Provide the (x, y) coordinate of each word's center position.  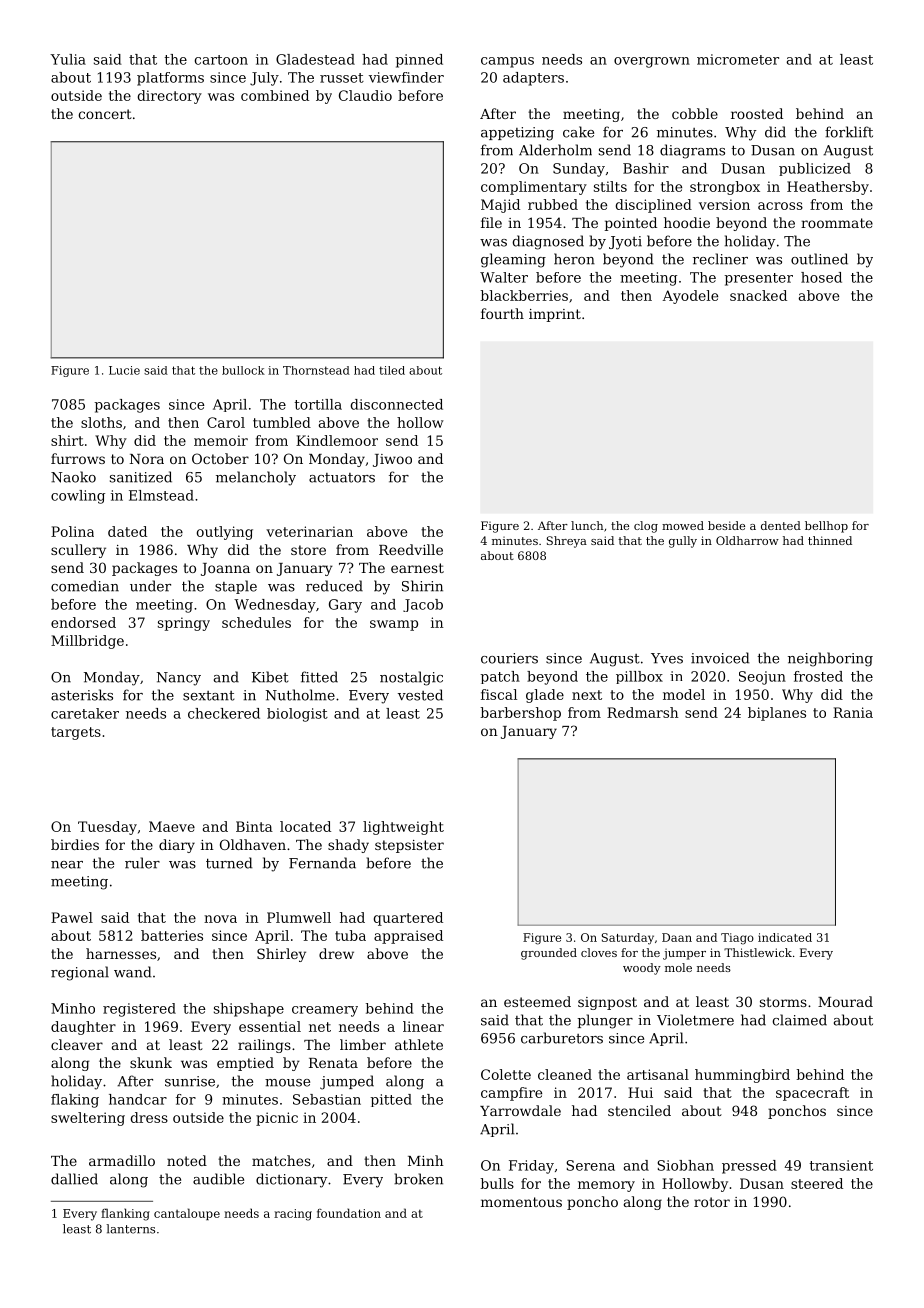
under (150, 586)
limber (363, 1044)
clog (646, 527)
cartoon (221, 60)
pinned (419, 61)
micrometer (738, 59)
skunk (151, 1062)
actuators (342, 478)
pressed (749, 1167)
